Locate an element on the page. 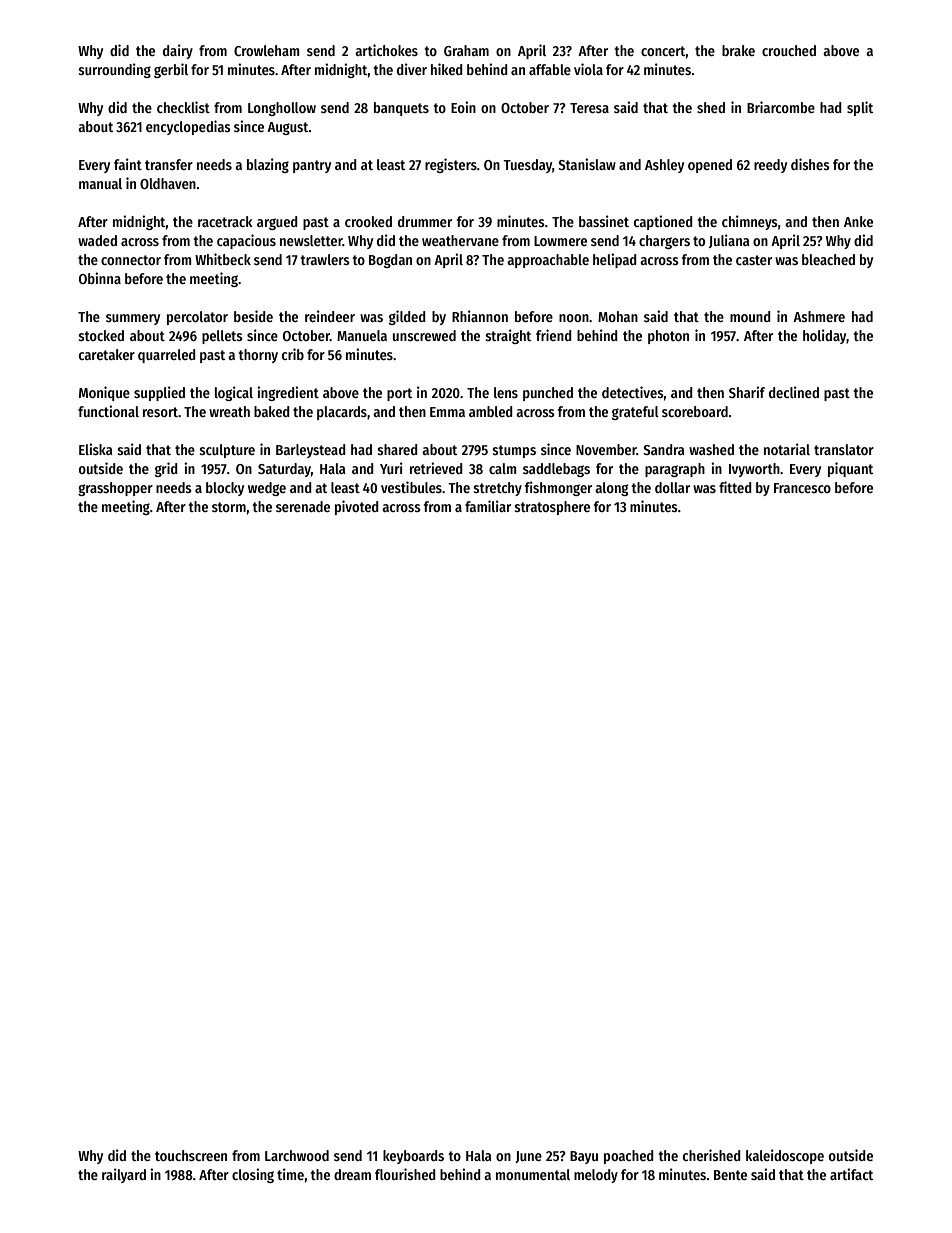  crouched is located at coordinates (789, 50).
